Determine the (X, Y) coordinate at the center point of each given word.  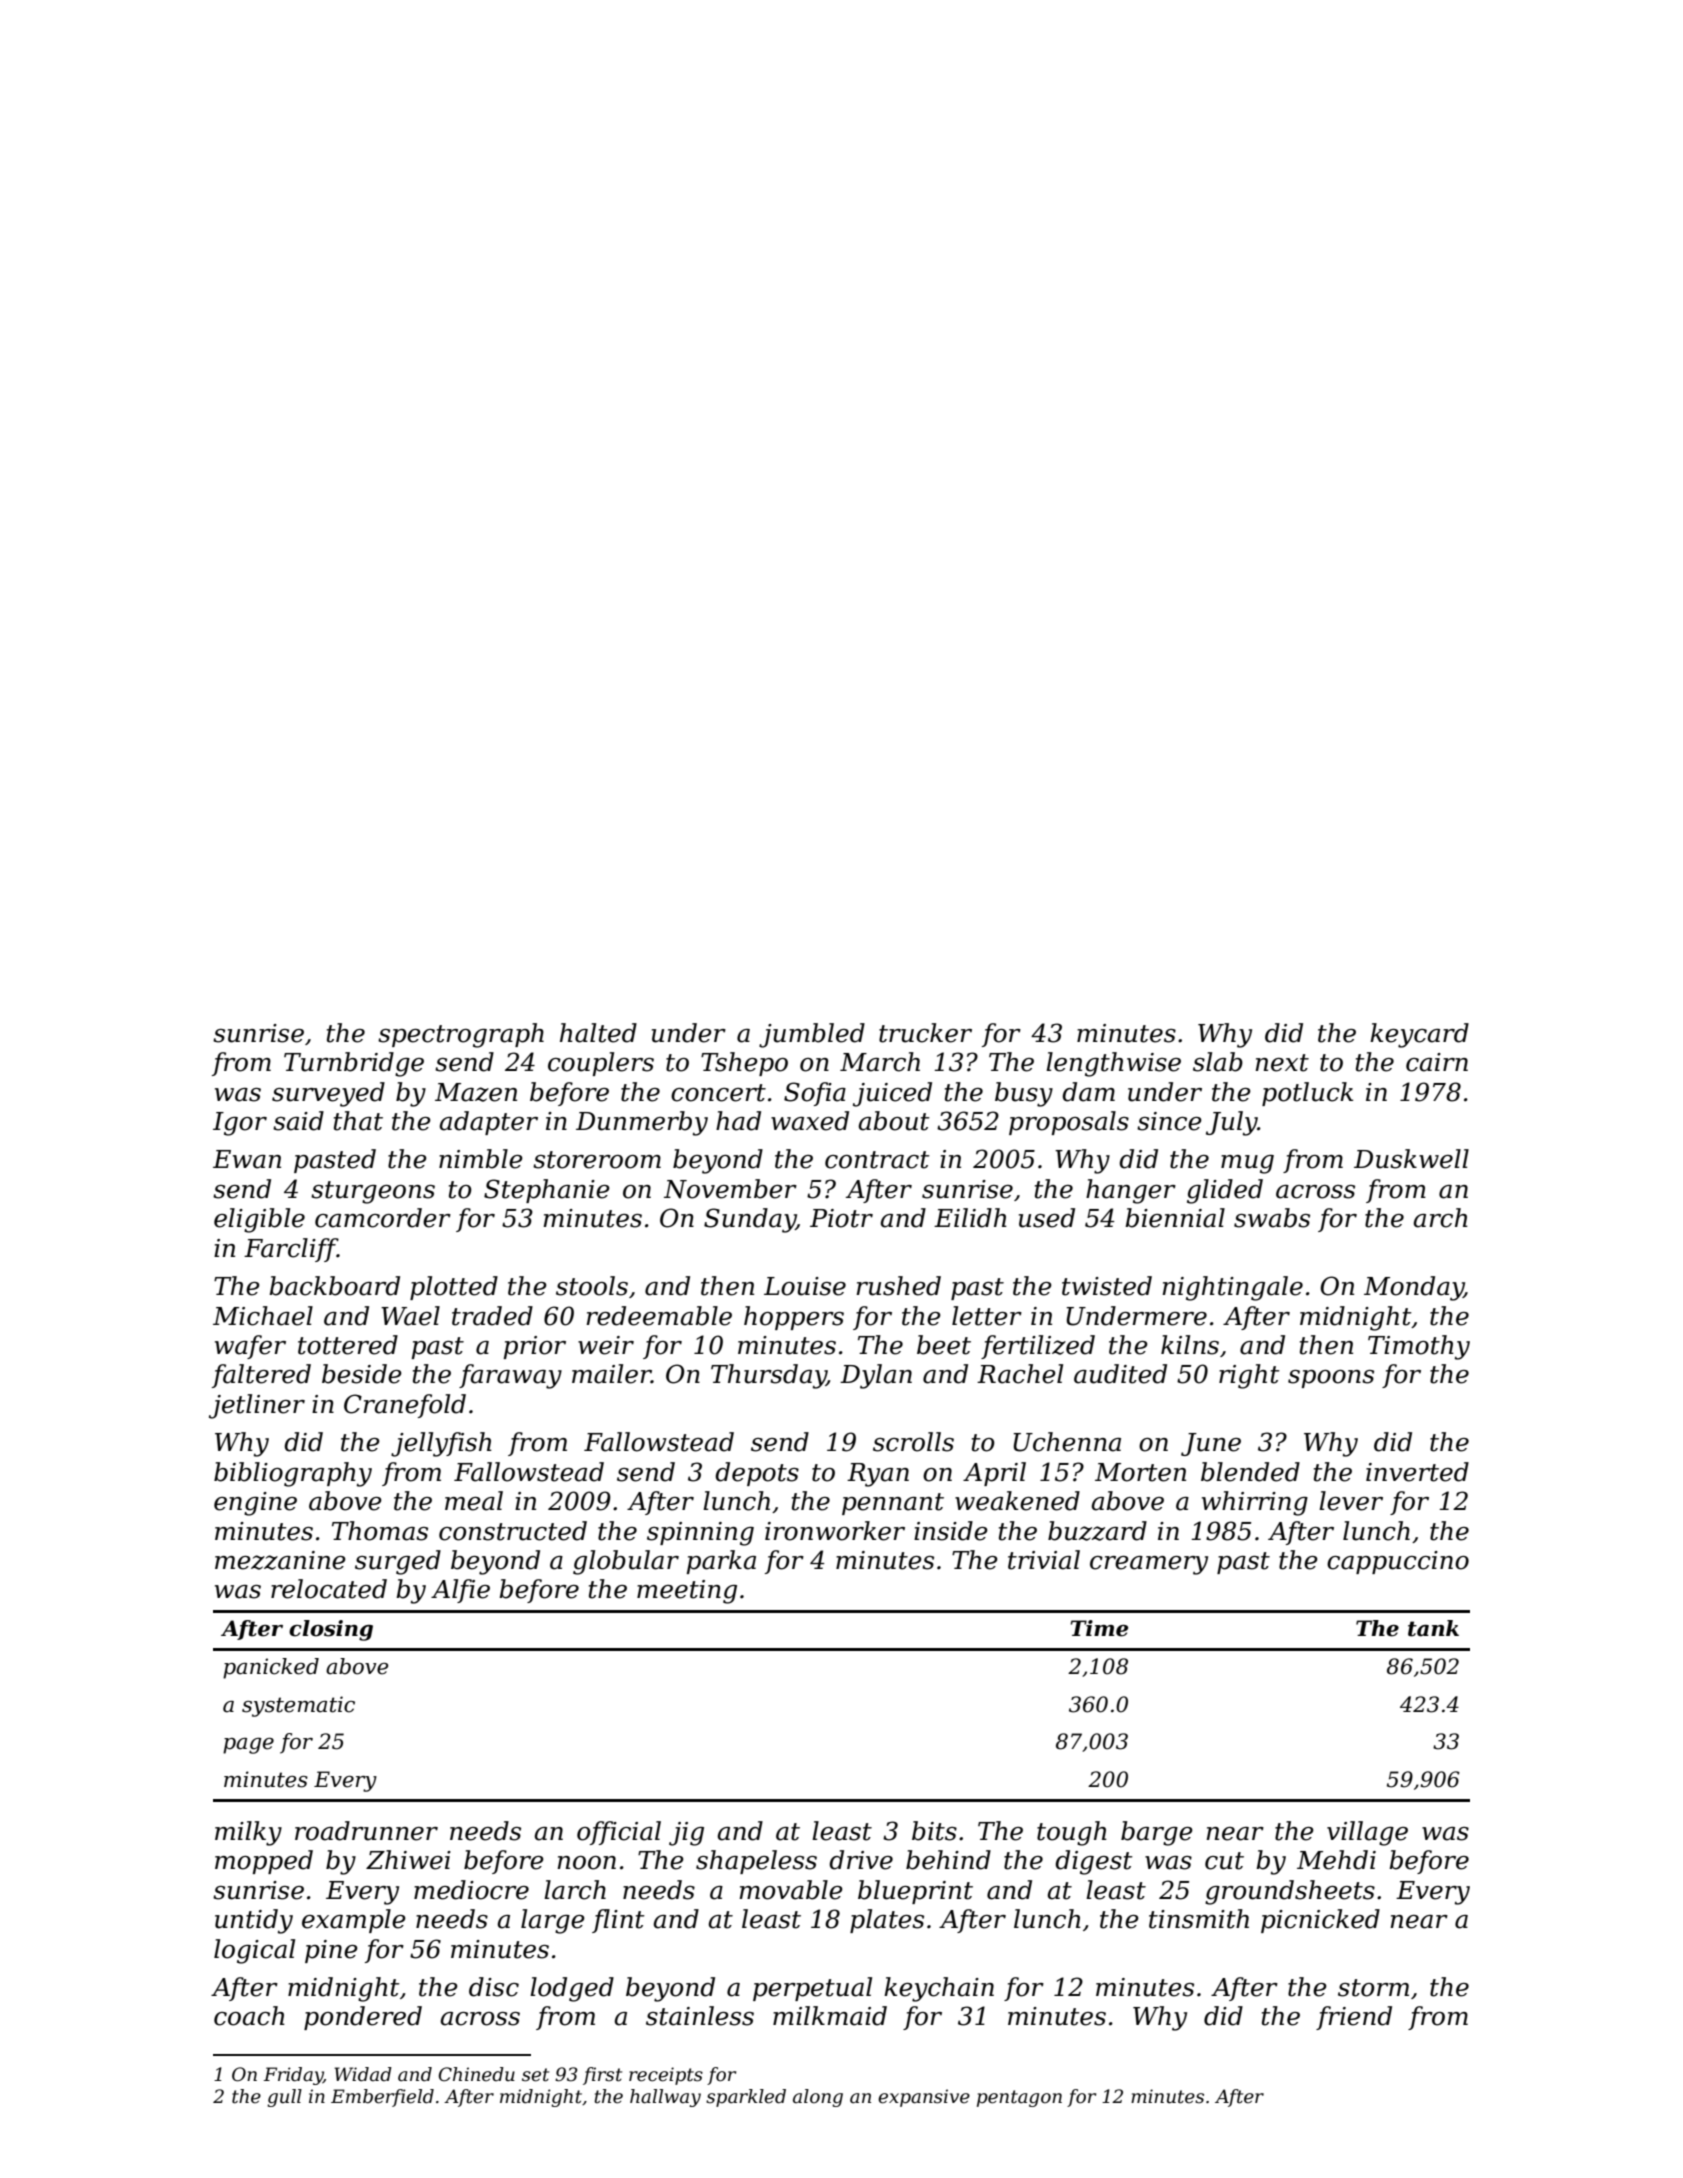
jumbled (812, 1035)
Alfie (460, 1591)
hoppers (794, 1318)
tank (1433, 1628)
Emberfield (382, 2098)
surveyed (328, 1094)
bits (934, 1831)
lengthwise (1113, 1064)
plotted (454, 1288)
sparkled (746, 2098)
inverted (1417, 1472)
